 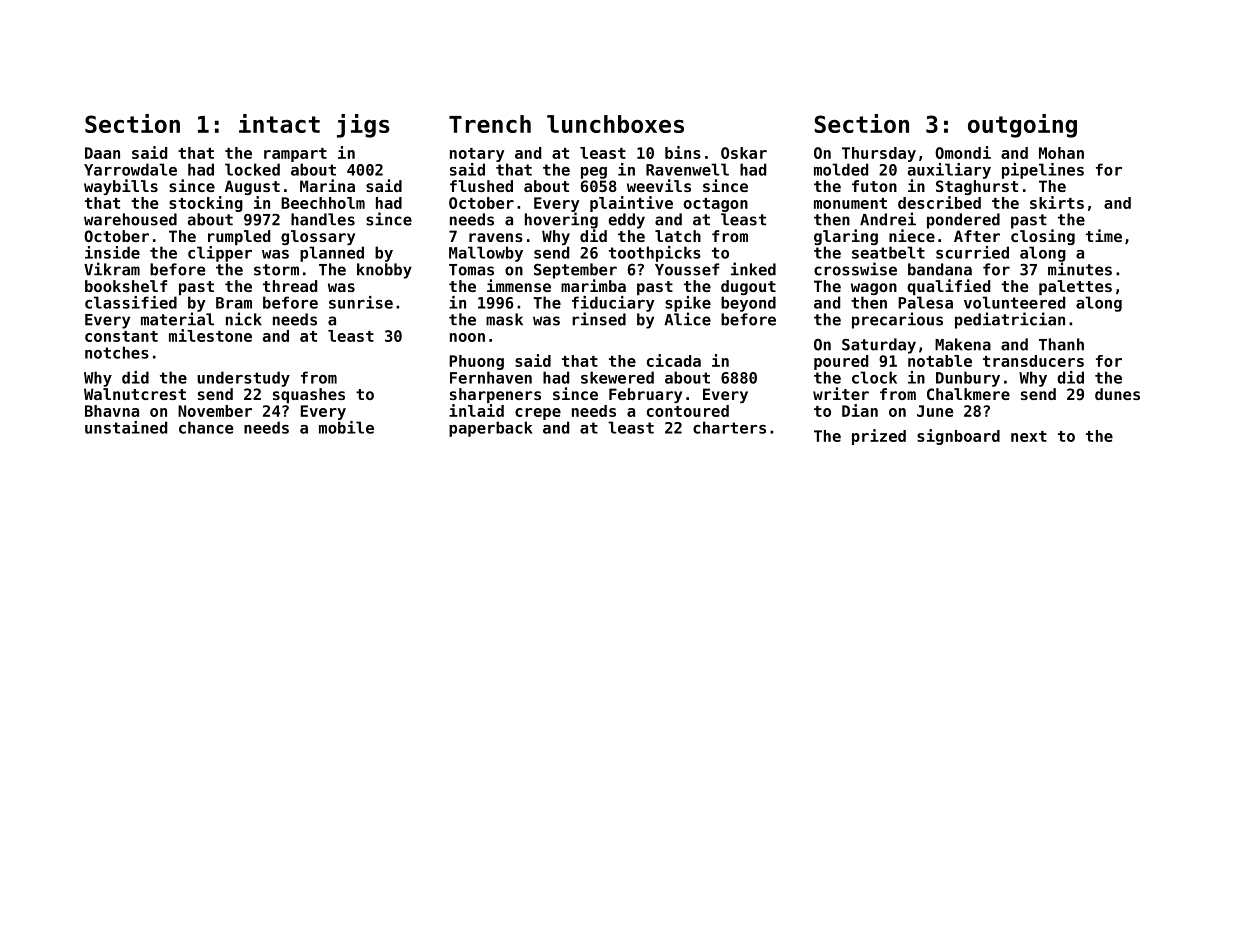 What do you see at coordinates (490, 429) in the screenshot?
I see `paperback` at bounding box center [490, 429].
